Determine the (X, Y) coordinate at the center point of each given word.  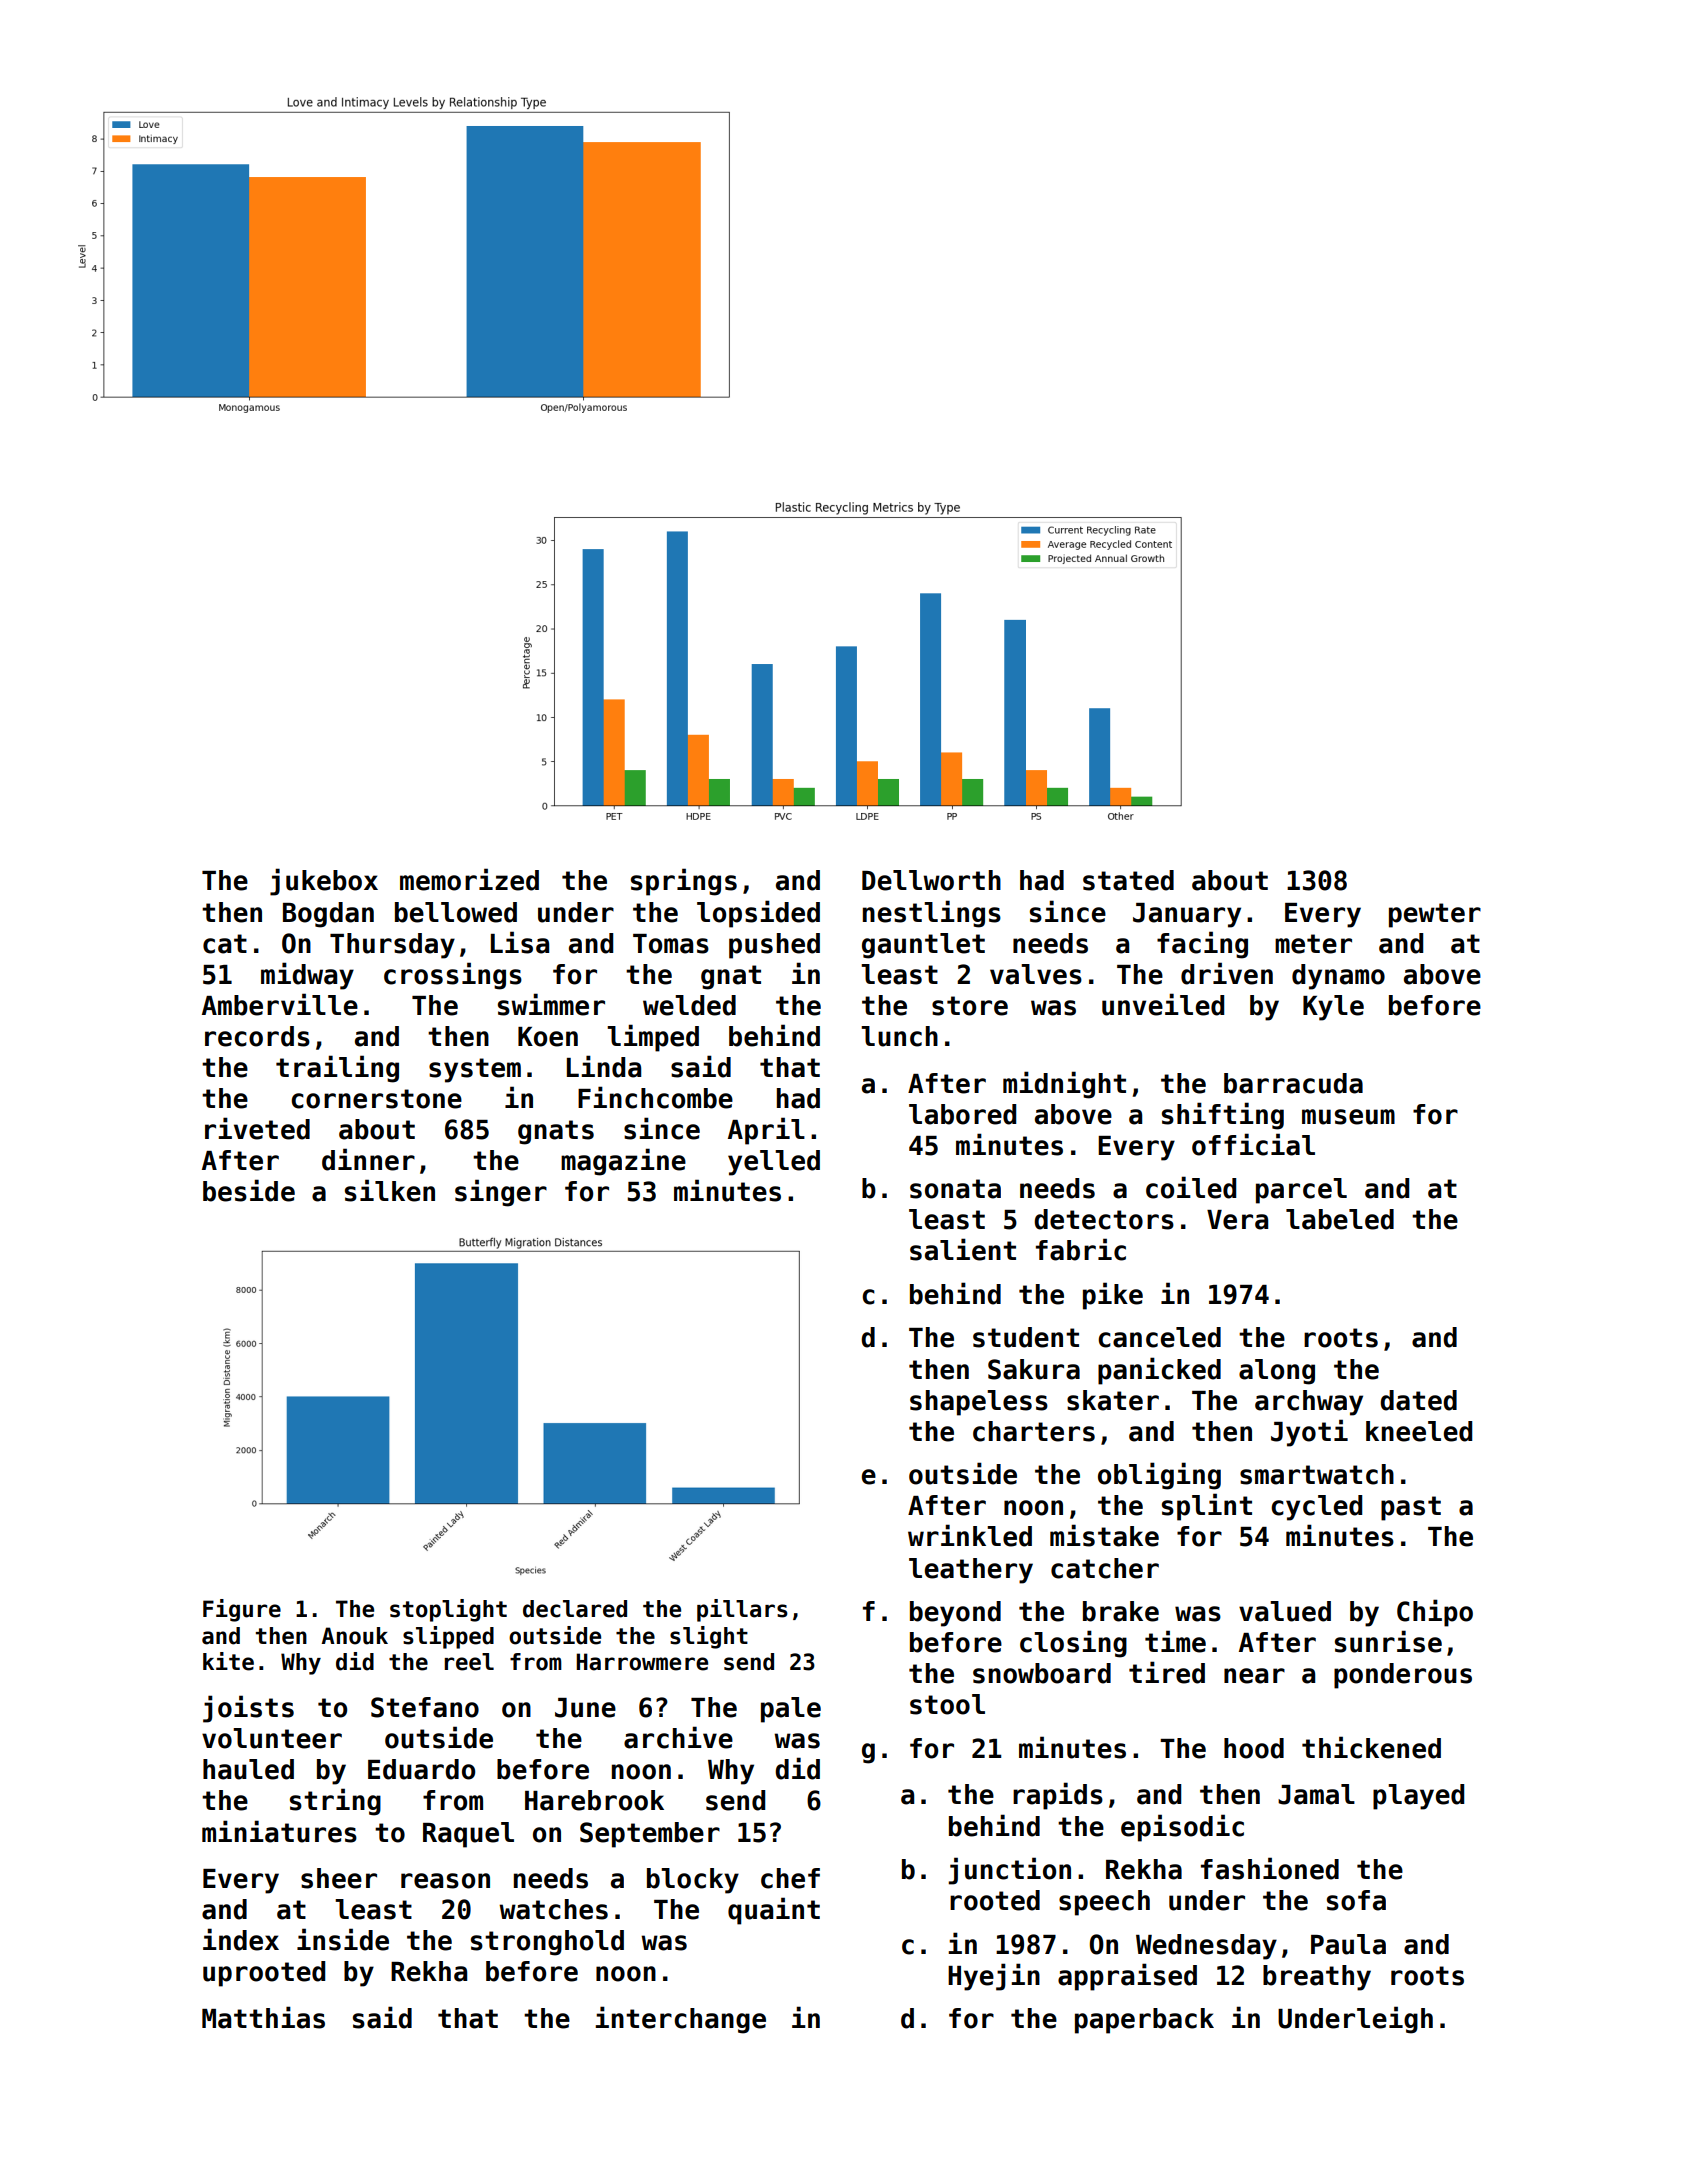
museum (1348, 1117)
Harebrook (594, 1800)
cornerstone (376, 1099)
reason (445, 1881)
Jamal (1316, 1794)
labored (962, 1114)
